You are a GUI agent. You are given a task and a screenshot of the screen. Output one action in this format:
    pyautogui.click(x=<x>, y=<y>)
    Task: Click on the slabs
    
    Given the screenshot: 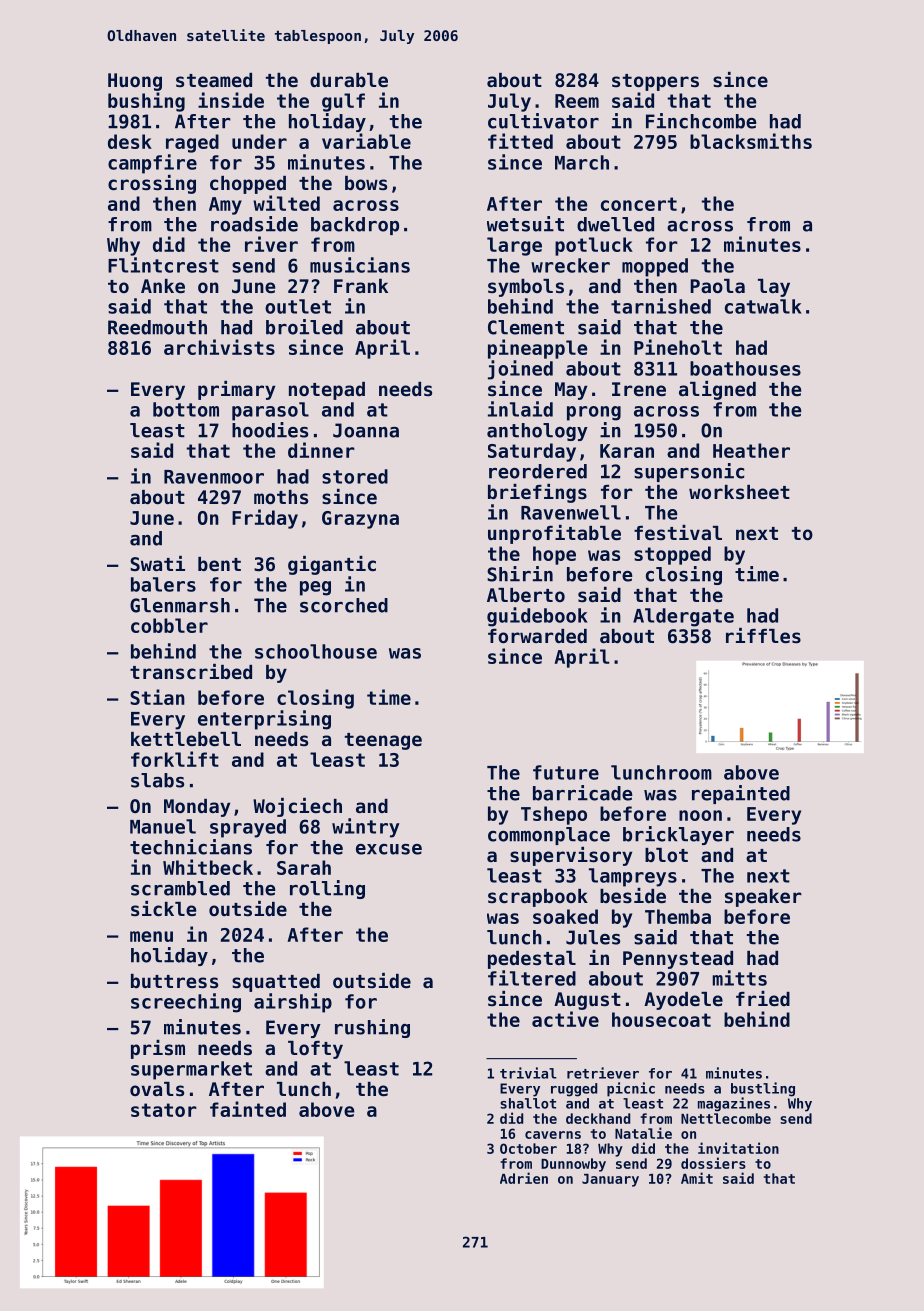 What is the action you would take?
    pyautogui.click(x=157, y=780)
